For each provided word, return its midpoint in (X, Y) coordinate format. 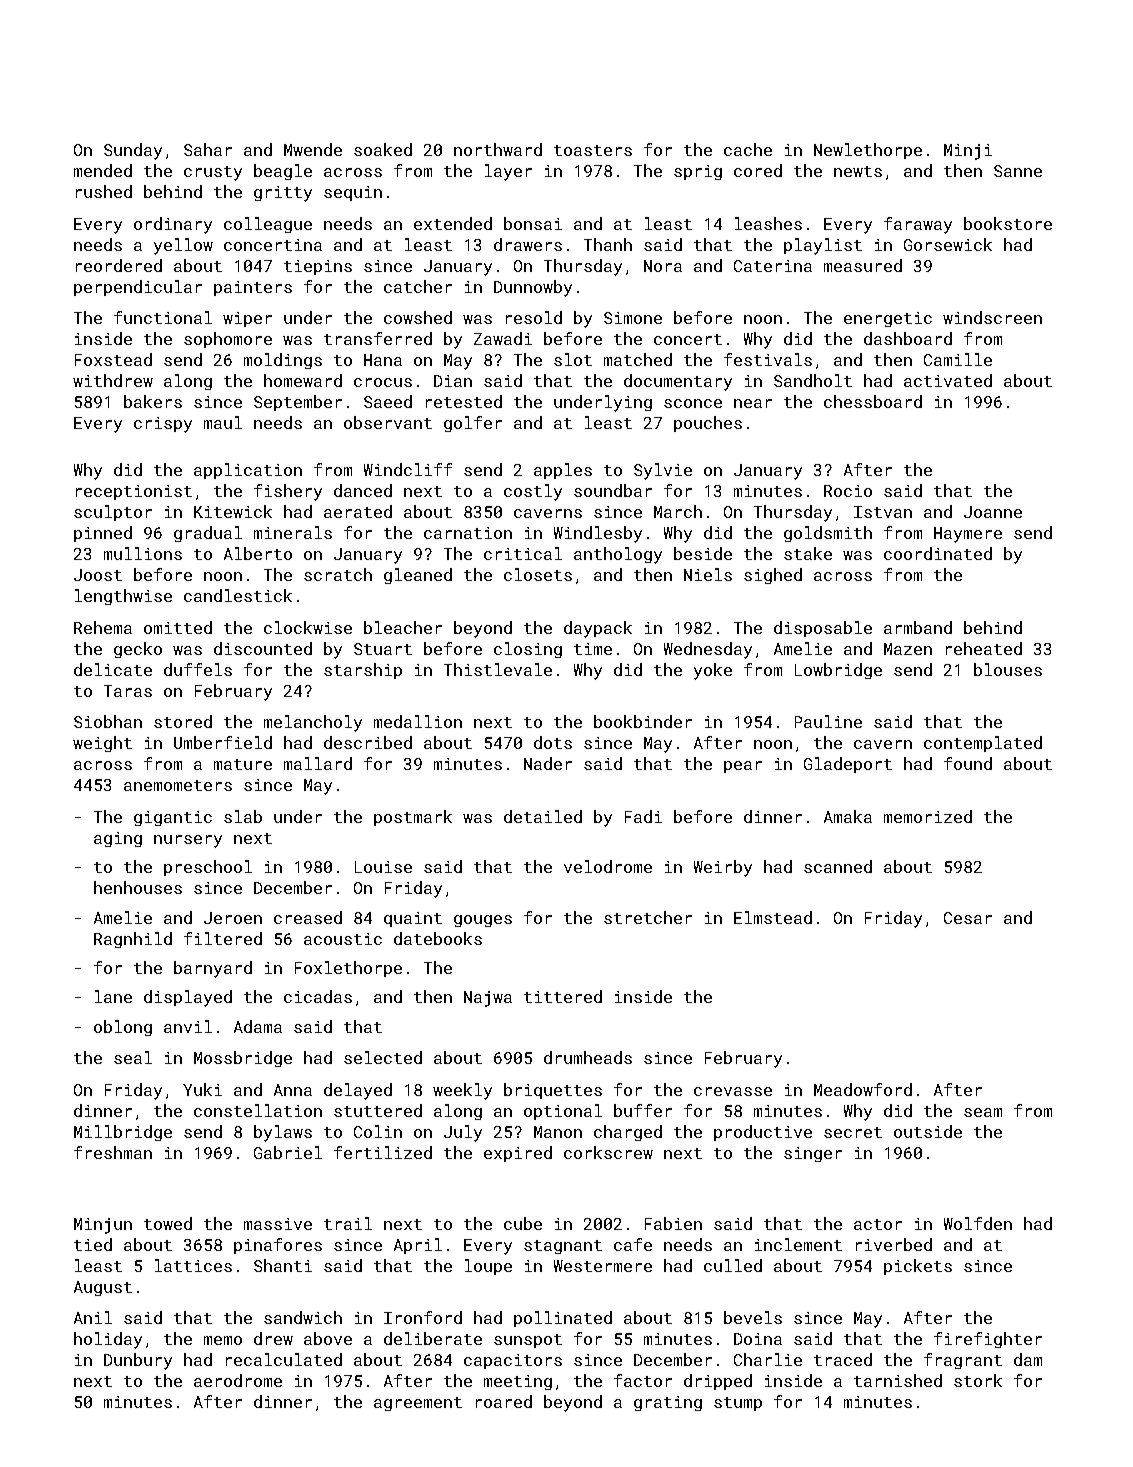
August (103, 1288)
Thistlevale (498, 669)
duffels (198, 669)
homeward (303, 380)
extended (453, 223)
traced (843, 1359)
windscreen (992, 317)
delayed (358, 1091)
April (418, 1246)
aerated (358, 511)
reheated (984, 648)
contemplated (983, 744)
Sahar (208, 149)
